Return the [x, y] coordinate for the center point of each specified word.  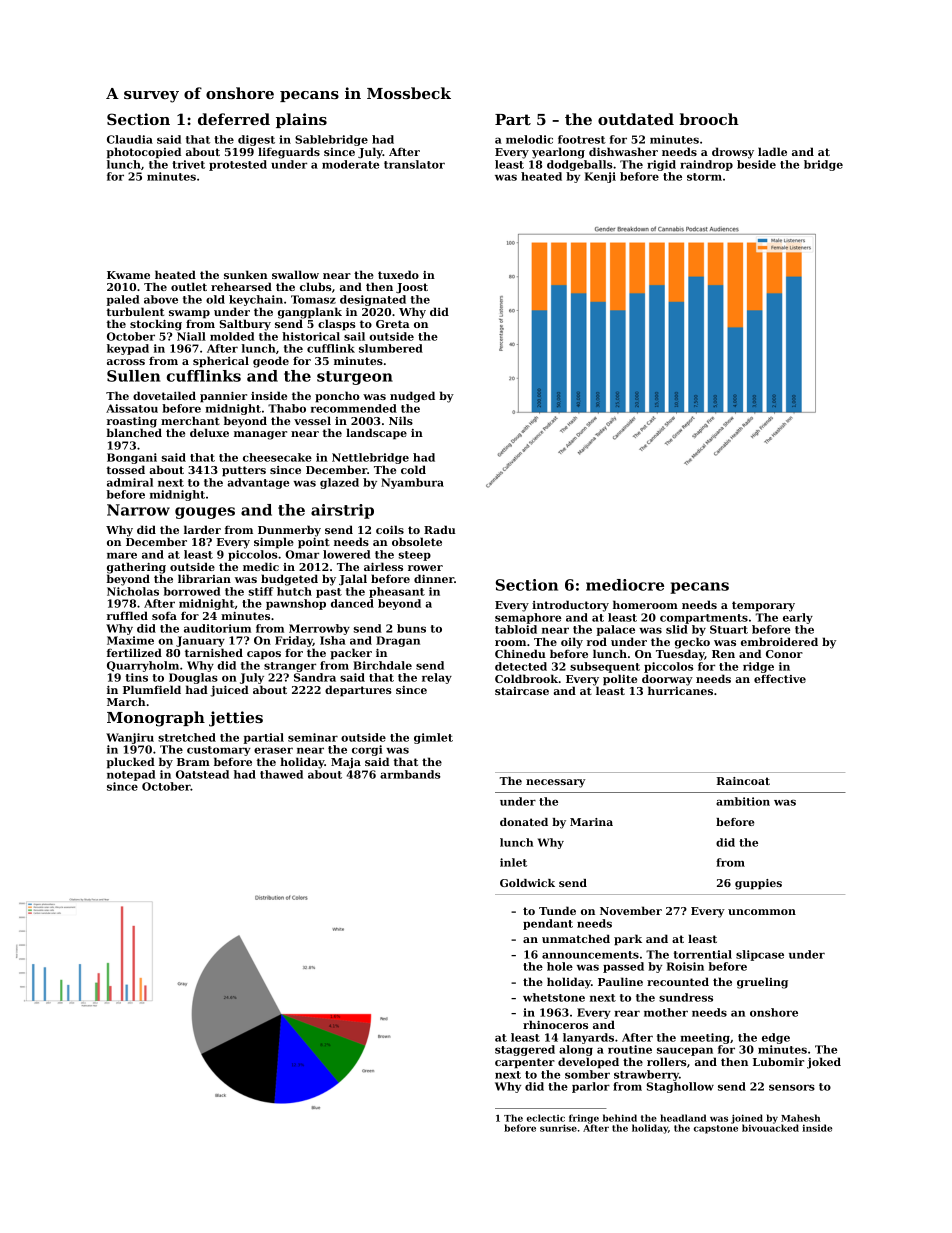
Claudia [130, 139]
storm [704, 177]
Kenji [600, 177]
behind [620, 1118]
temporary [763, 606]
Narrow [138, 510]
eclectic [546, 1118]
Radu [440, 529]
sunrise [558, 1128]
